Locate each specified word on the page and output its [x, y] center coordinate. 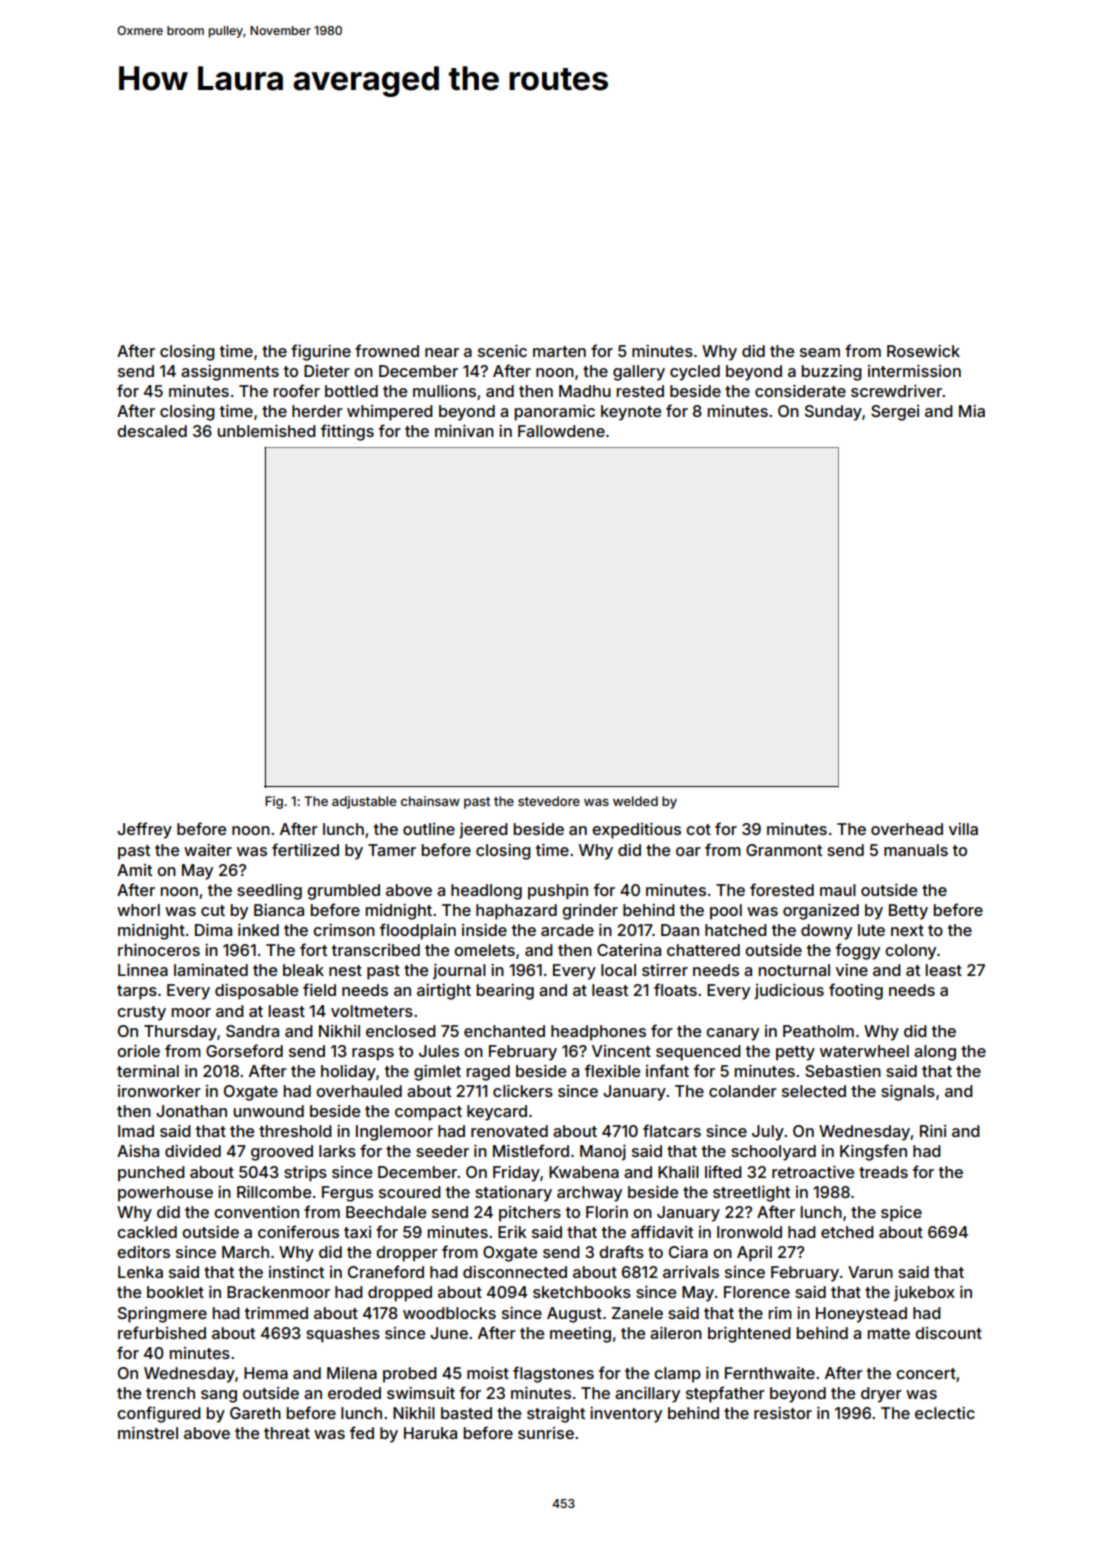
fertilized [305, 849]
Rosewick [923, 351]
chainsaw [430, 801]
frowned [387, 350]
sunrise [546, 1433]
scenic [502, 351]
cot [698, 829]
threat [287, 1433]
